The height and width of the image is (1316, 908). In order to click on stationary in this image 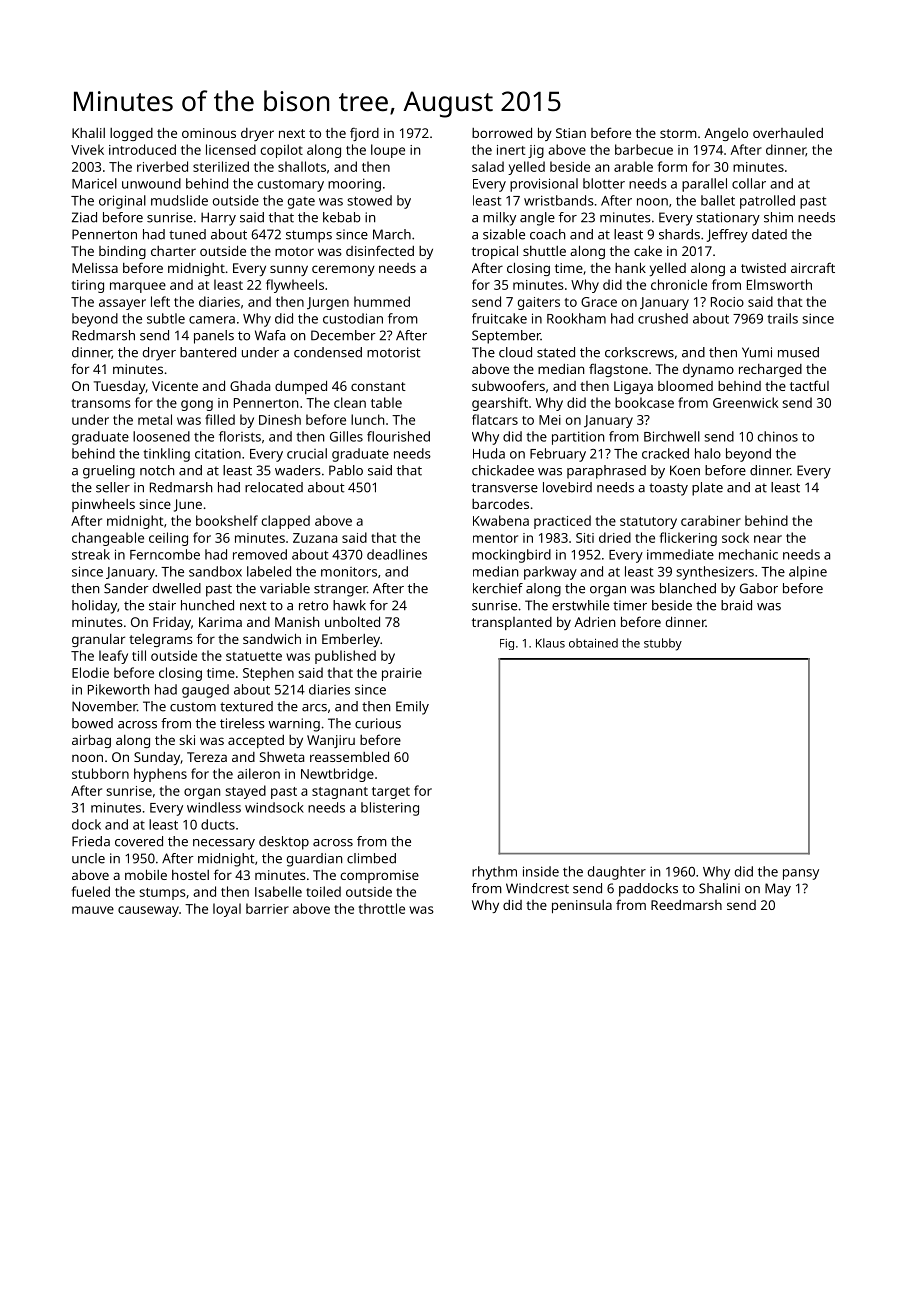, I will do `click(728, 219)`.
